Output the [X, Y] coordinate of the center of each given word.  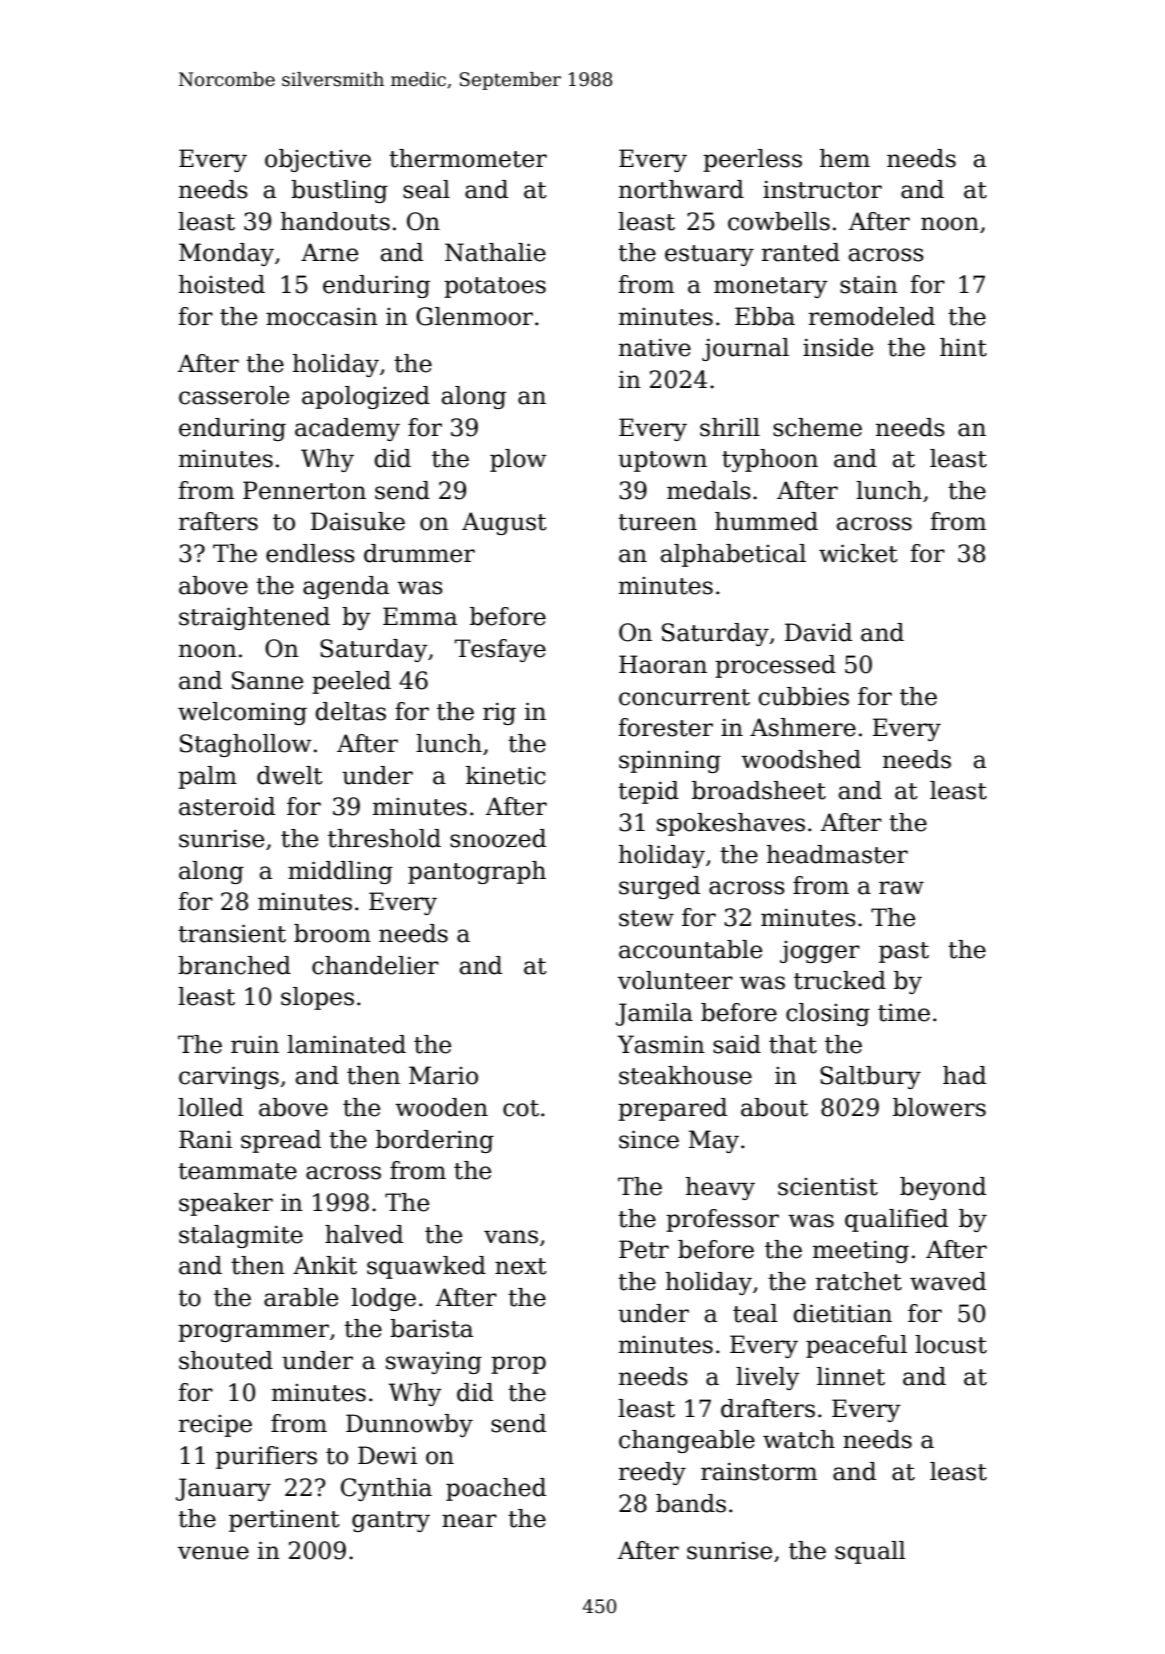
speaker [226, 1204]
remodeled [872, 316]
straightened [254, 618]
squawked [426, 1267]
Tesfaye [500, 650]
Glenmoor [474, 316]
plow [518, 460]
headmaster [837, 854]
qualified [896, 1220]
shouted [226, 1360]
